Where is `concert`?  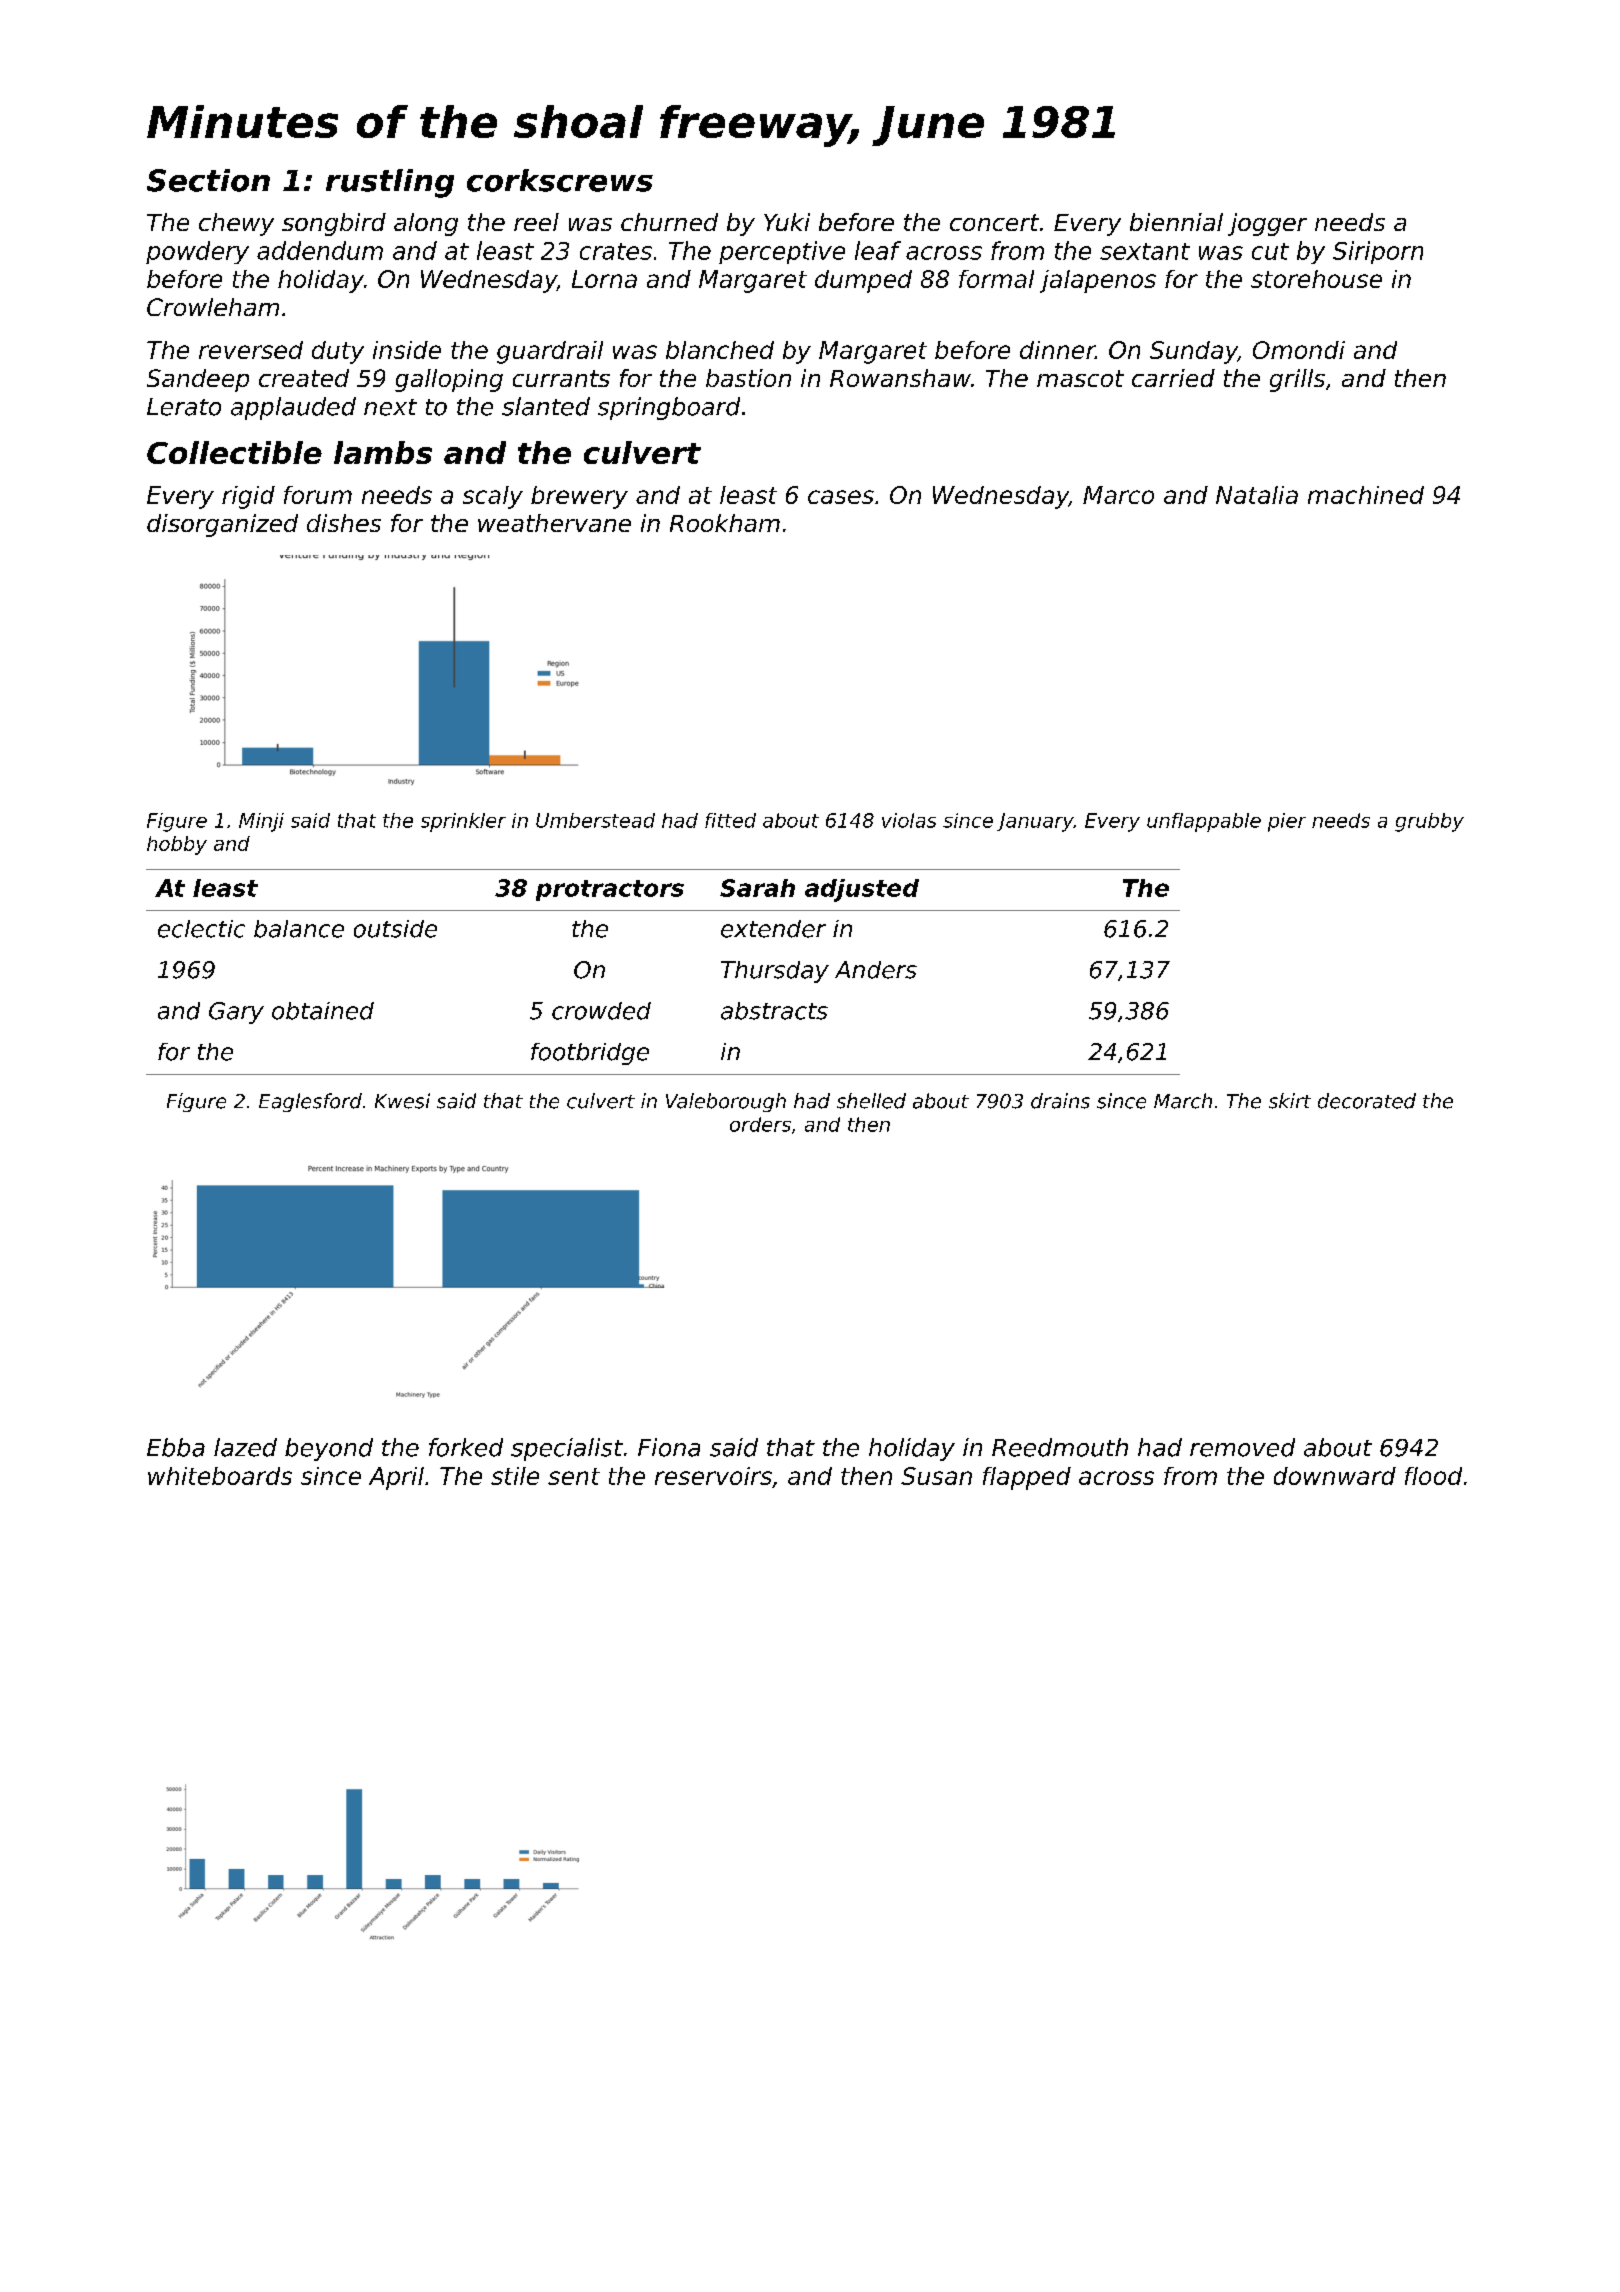
concert is located at coordinates (994, 222).
